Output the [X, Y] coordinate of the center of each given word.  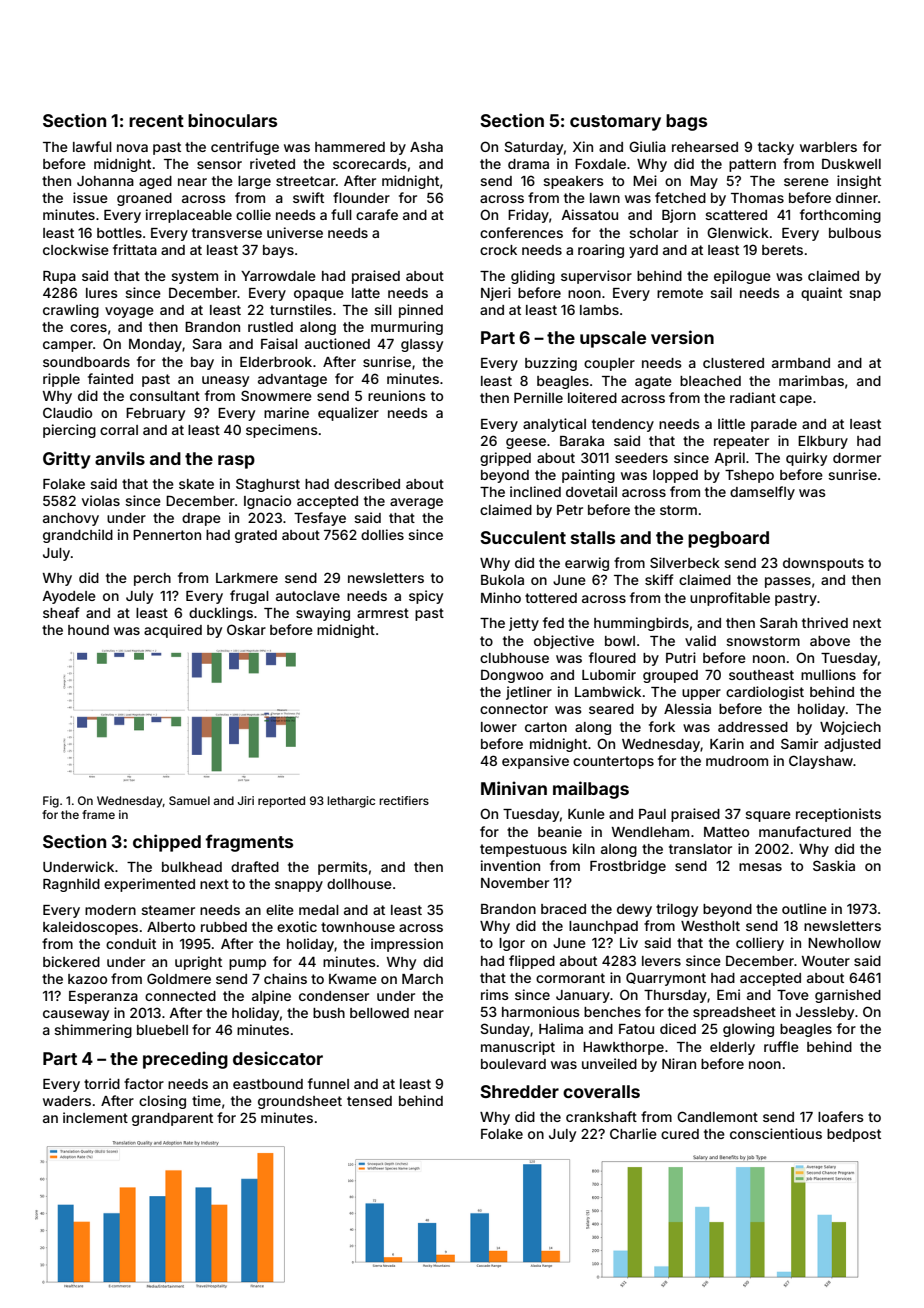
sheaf [61, 612]
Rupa [59, 277]
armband [801, 363]
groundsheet [300, 1102]
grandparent [172, 1119]
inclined [535, 491]
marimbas [811, 380]
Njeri [496, 294]
